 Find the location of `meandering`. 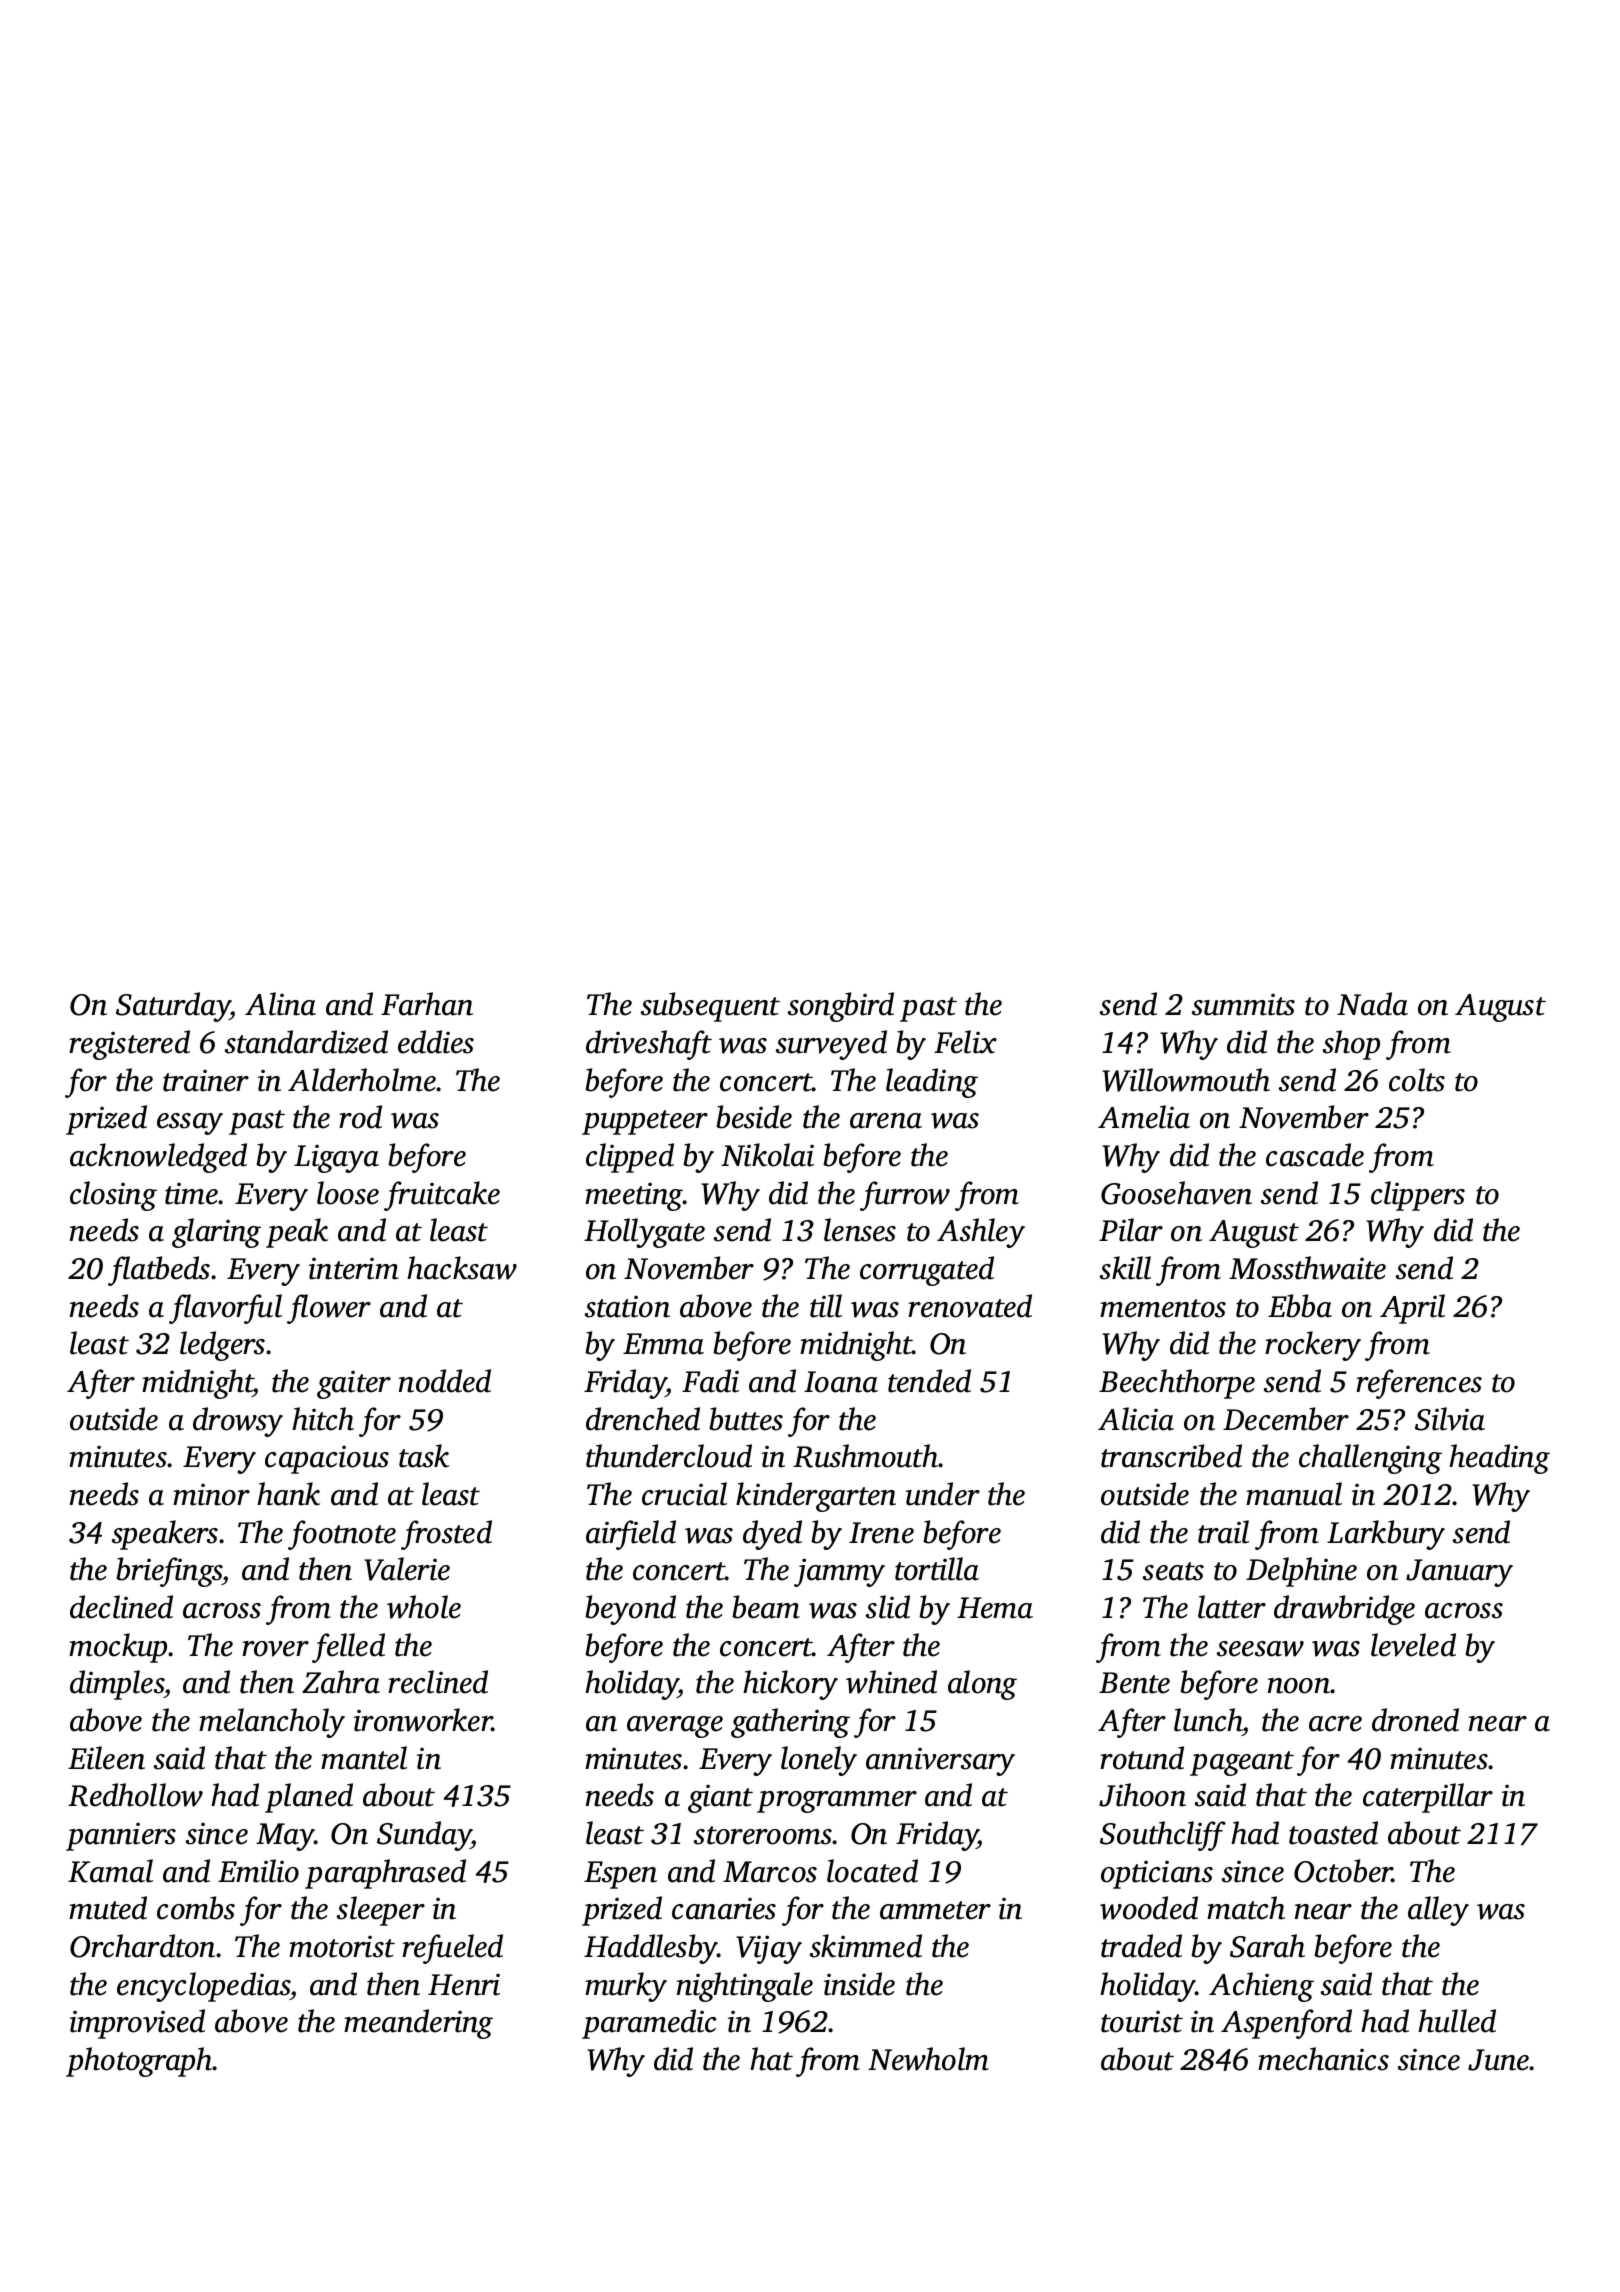

meandering is located at coordinates (418, 2024).
